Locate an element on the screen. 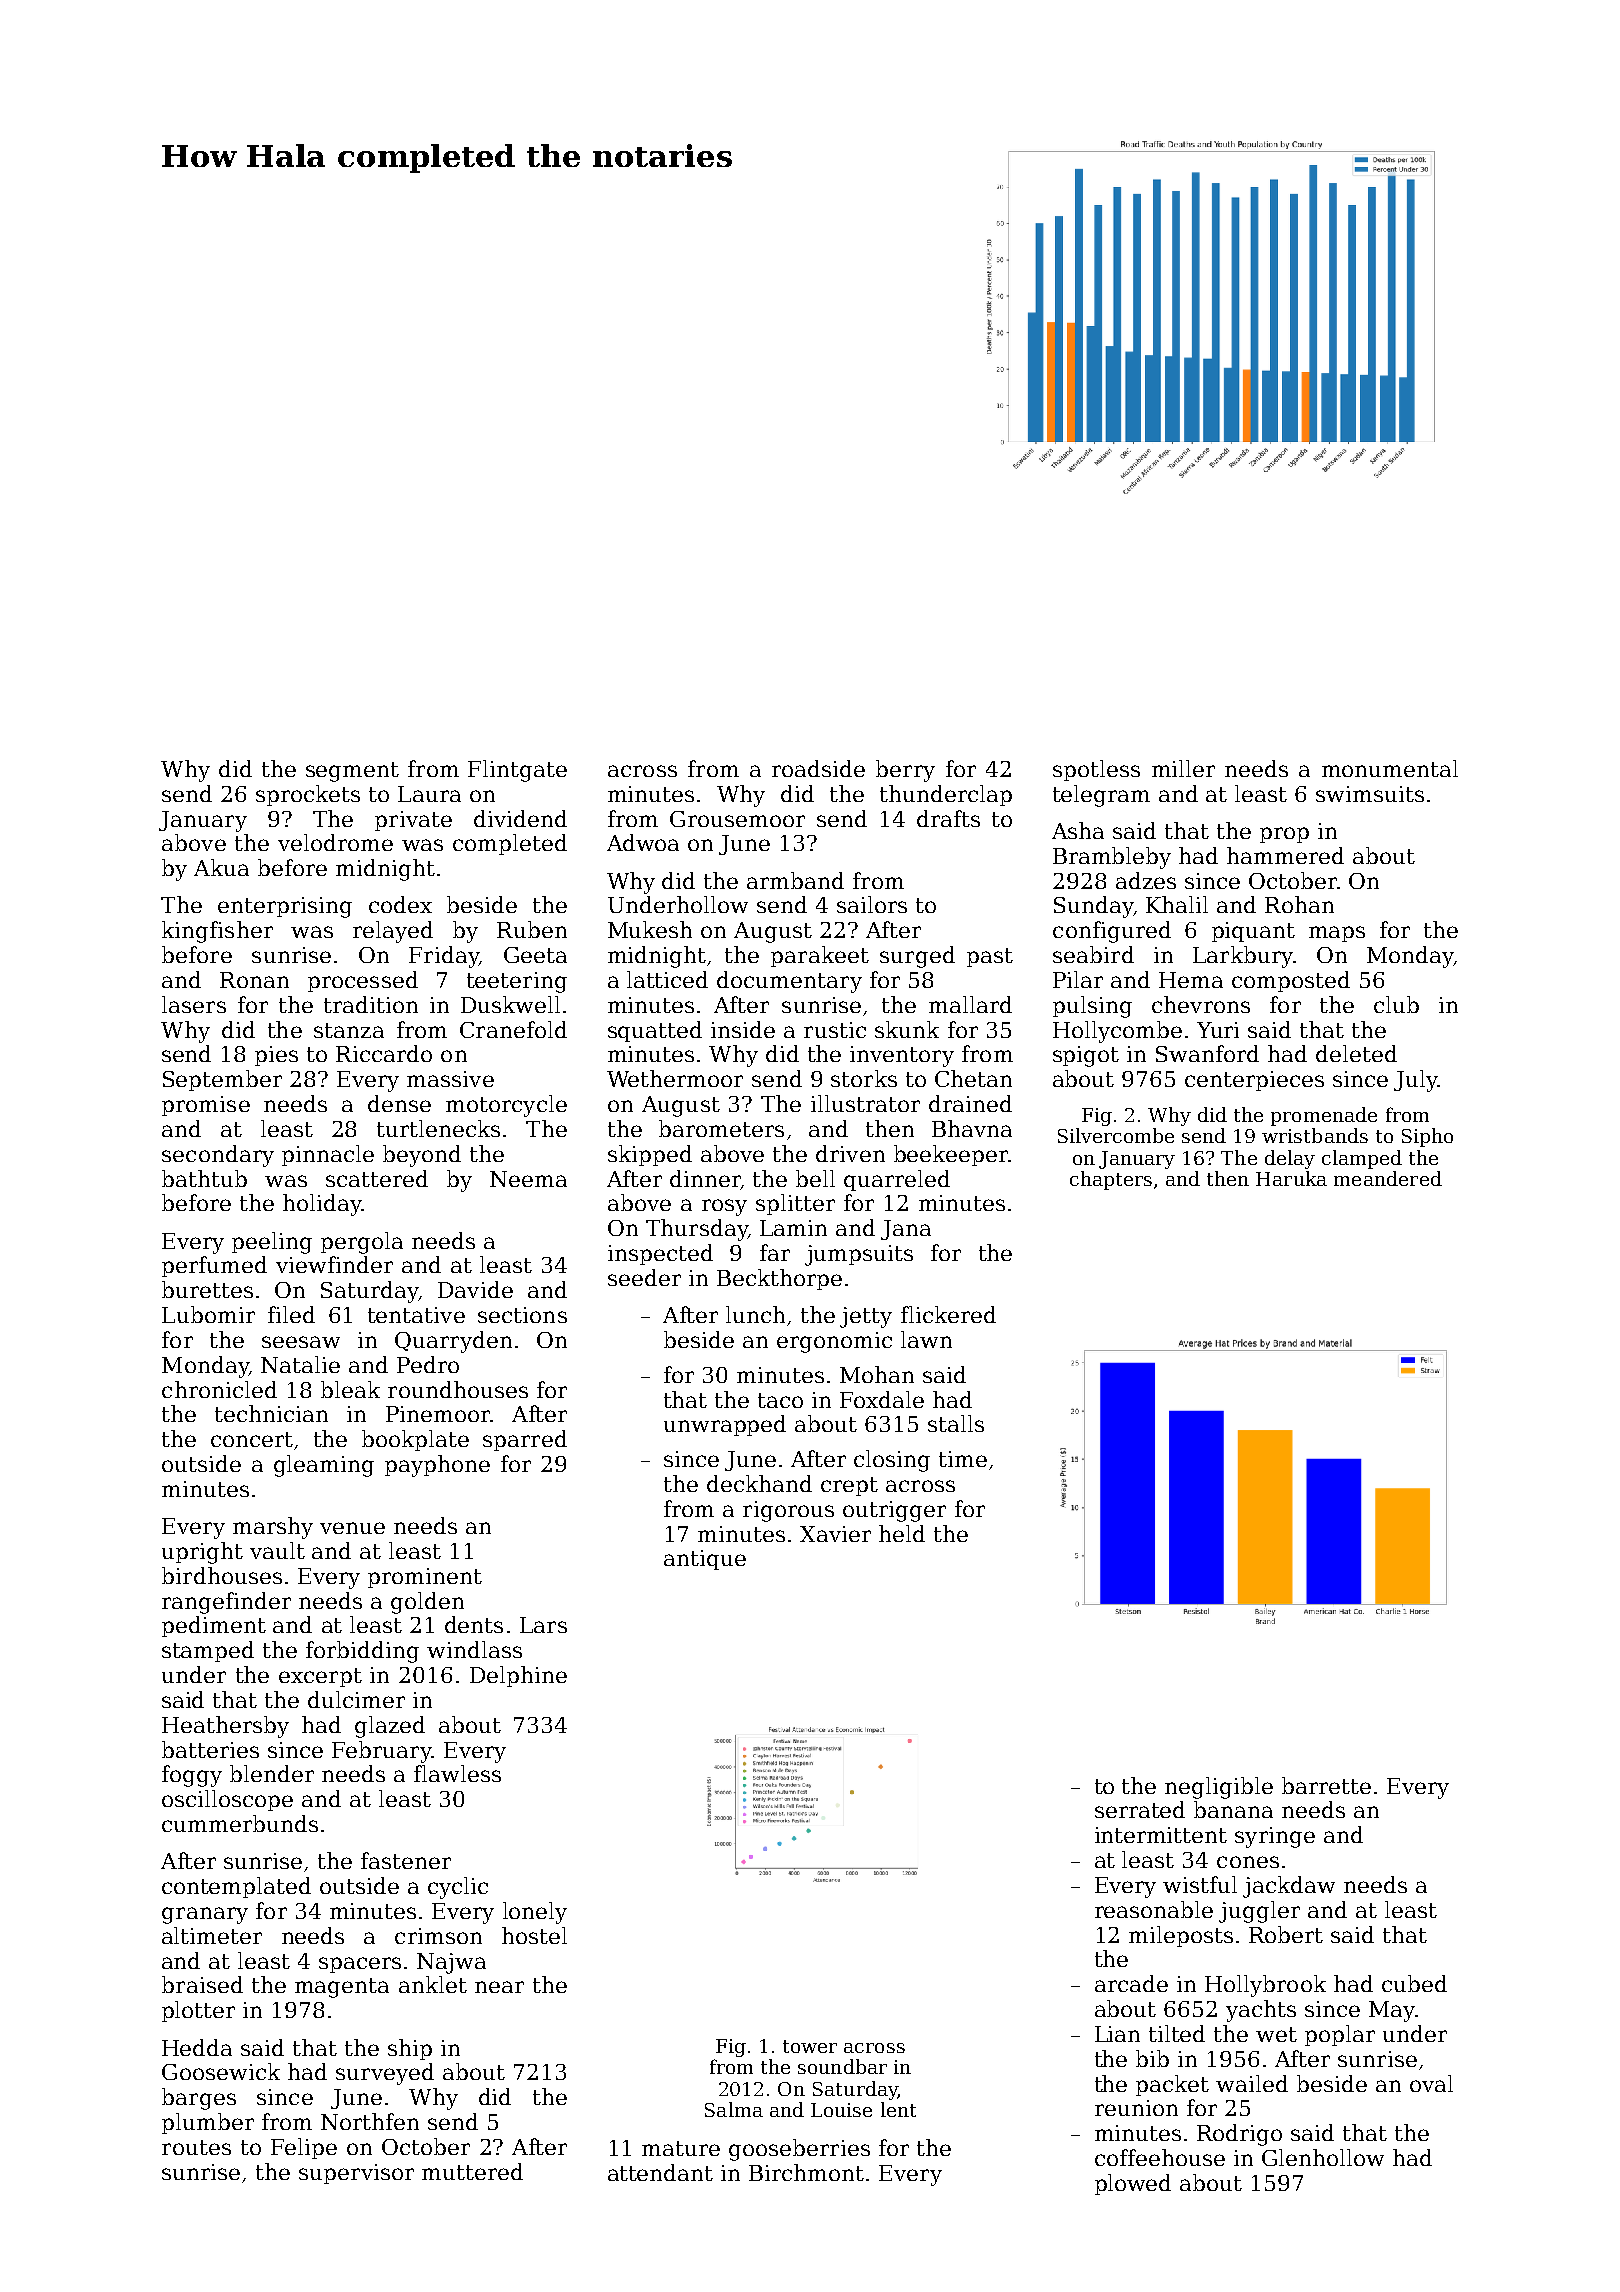 Image resolution: width=1620 pixels, height=2292 pixels. seesaw is located at coordinates (301, 1342).
